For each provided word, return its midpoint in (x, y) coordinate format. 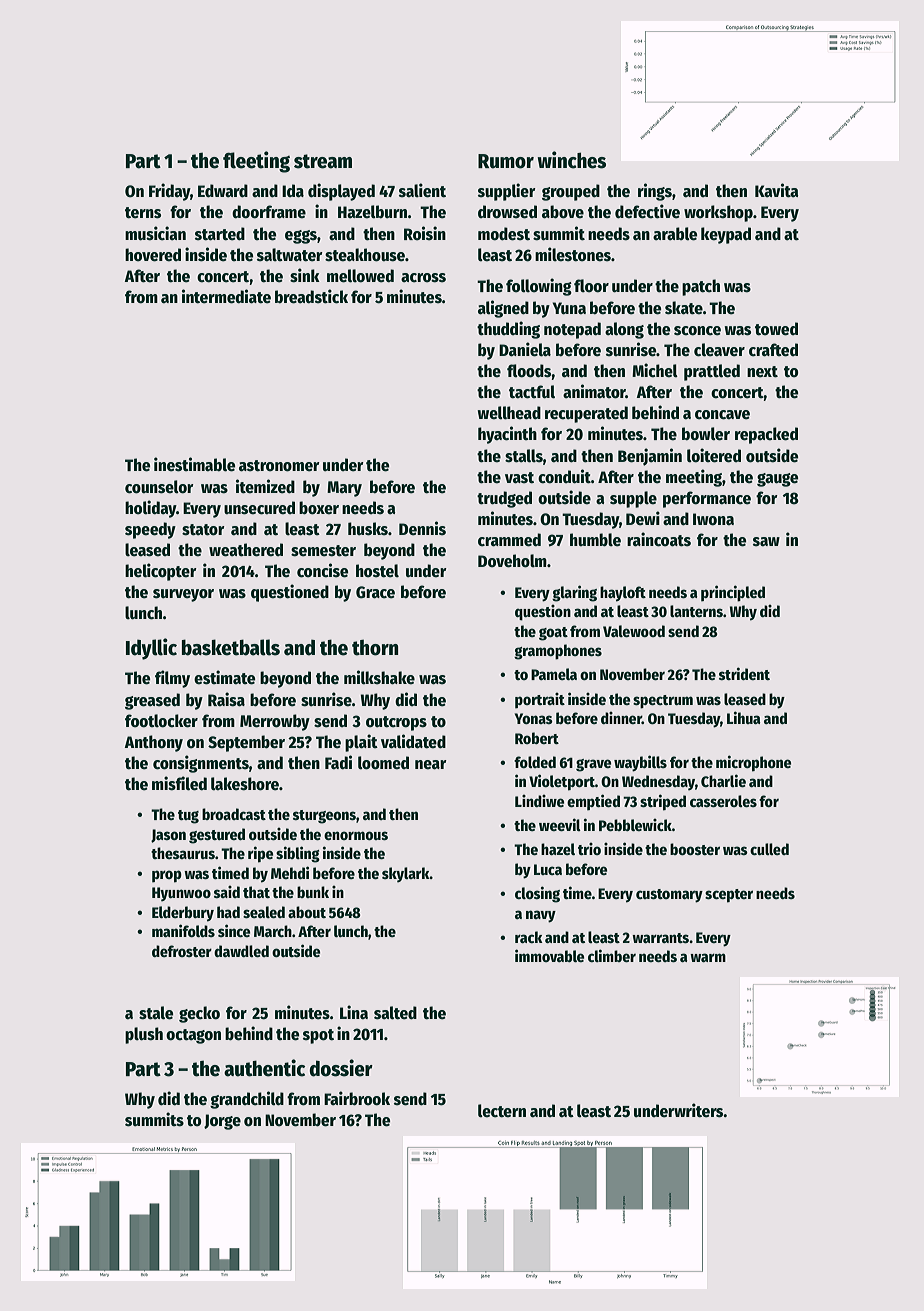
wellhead (509, 413)
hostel (377, 571)
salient (422, 190)
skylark (406, 875)
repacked (766, 435)
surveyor (183, 595)
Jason (168, 836)
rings (655, 192)
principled (733, 593)
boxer (319, 508)
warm (708, 957)
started (220, 234)
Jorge (222, 1122)
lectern (502, 1111)
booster (695, 849)
